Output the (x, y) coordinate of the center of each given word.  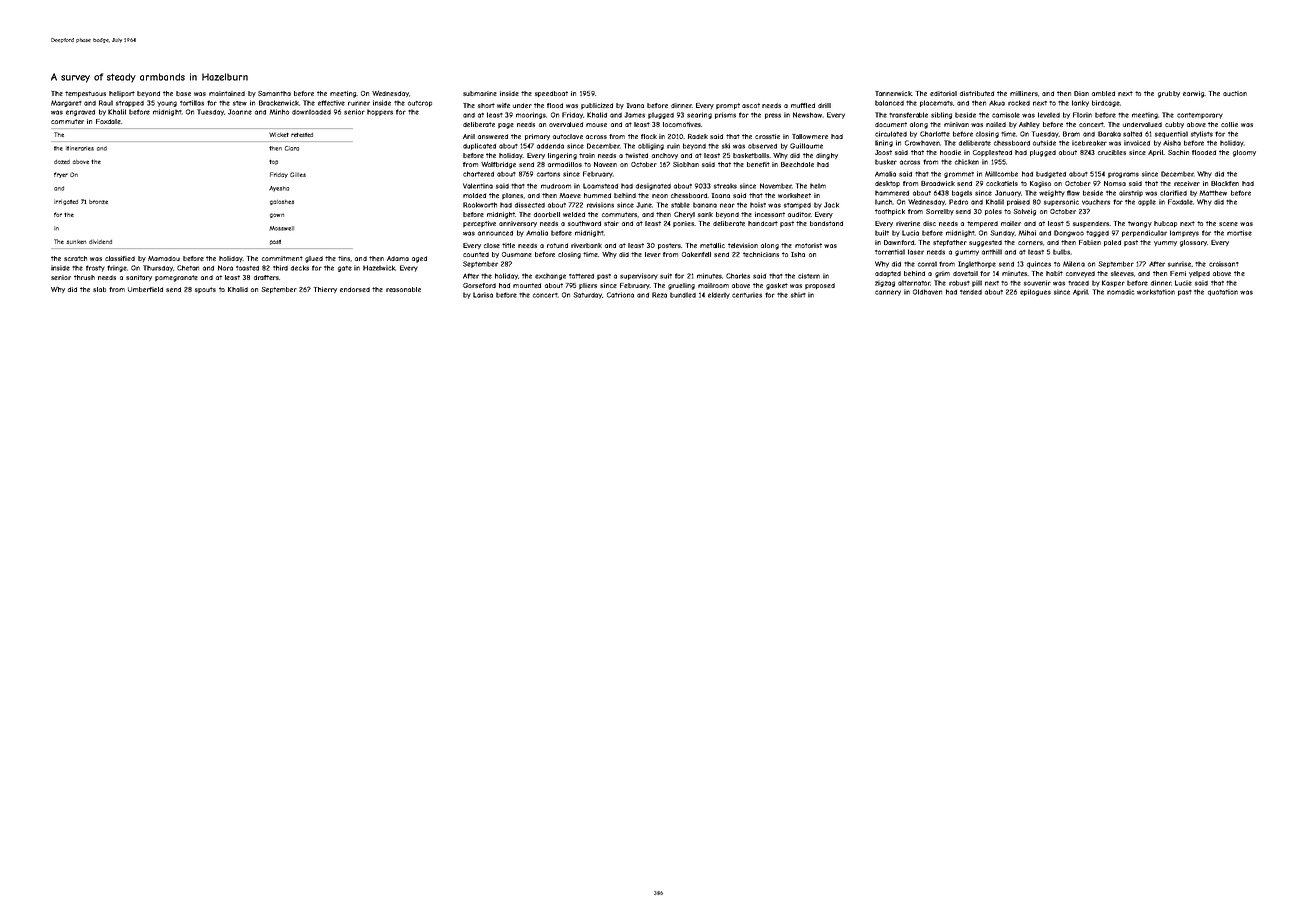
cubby (1174, 125)
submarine (480, 93)
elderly (719, 295)
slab (99, 289)
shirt (798, 295)
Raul (106, 103)
